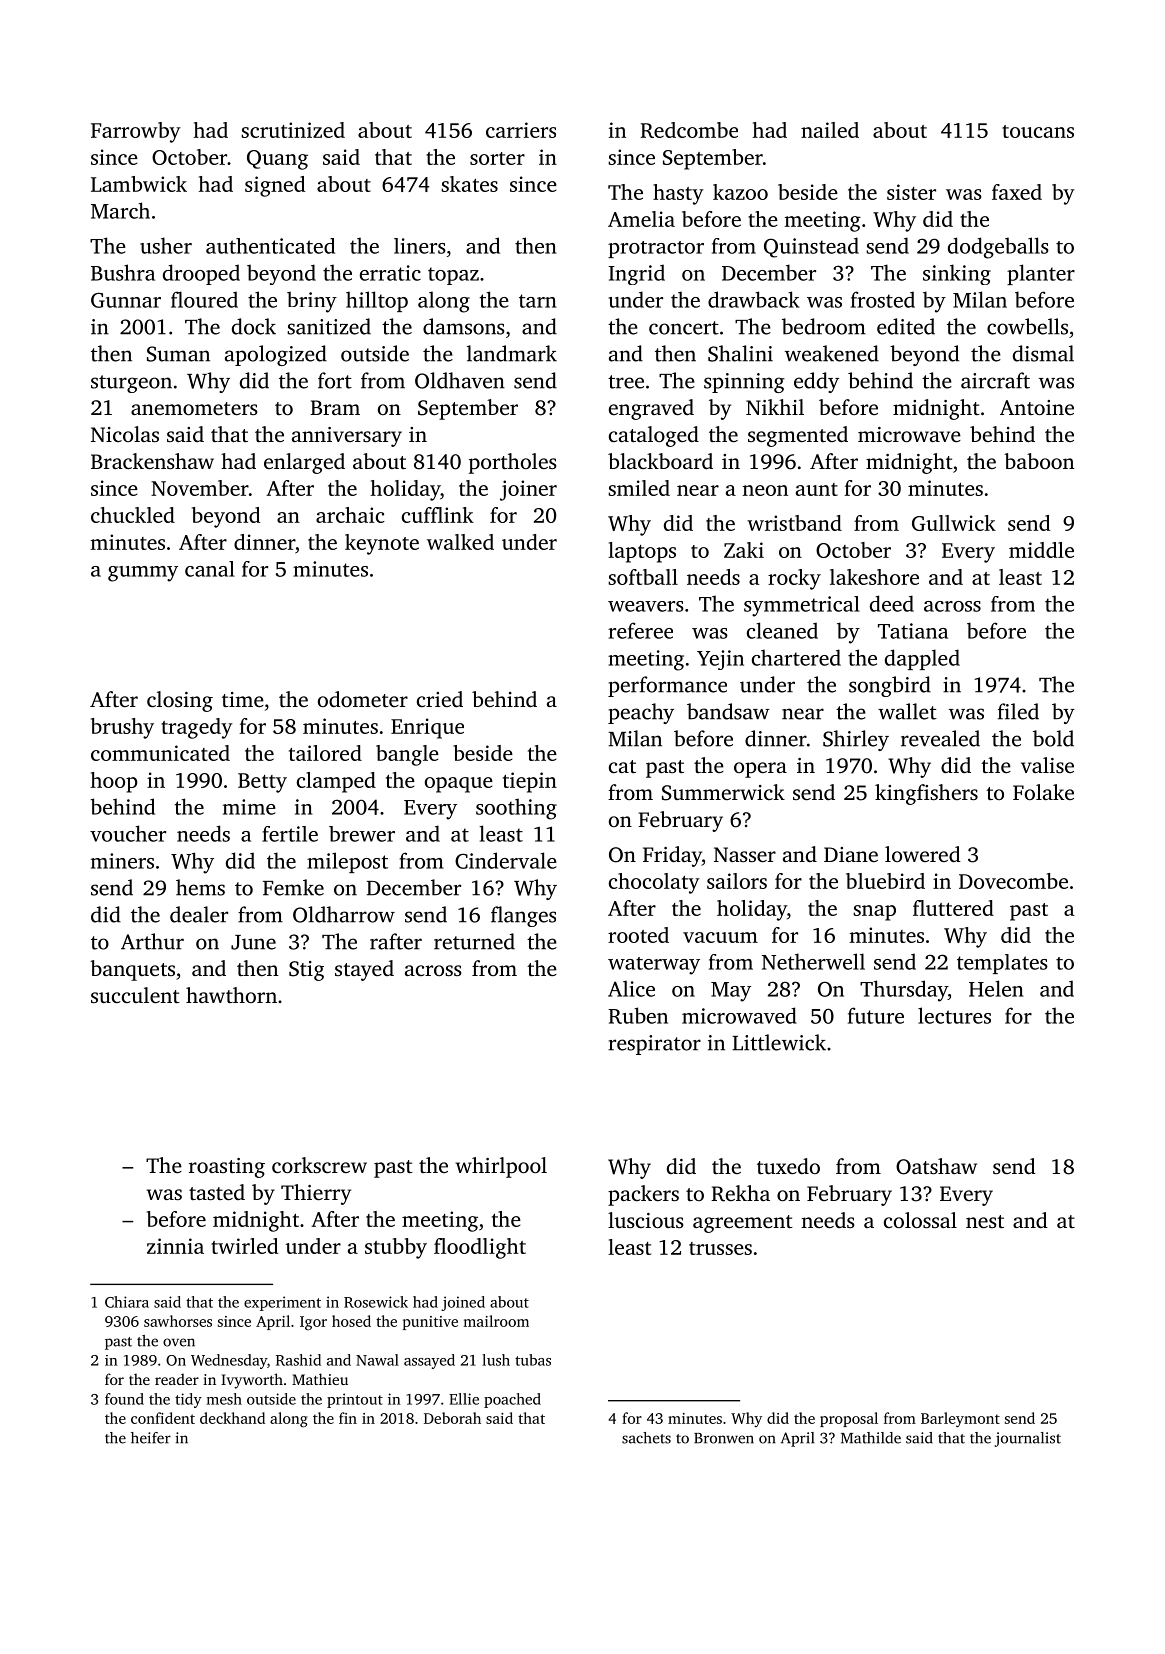 This page has height=1654, width=1165. What do you see at coordinates (646, 1438) in the page?
I see `sachets` at bounding box center [646, 1438].
